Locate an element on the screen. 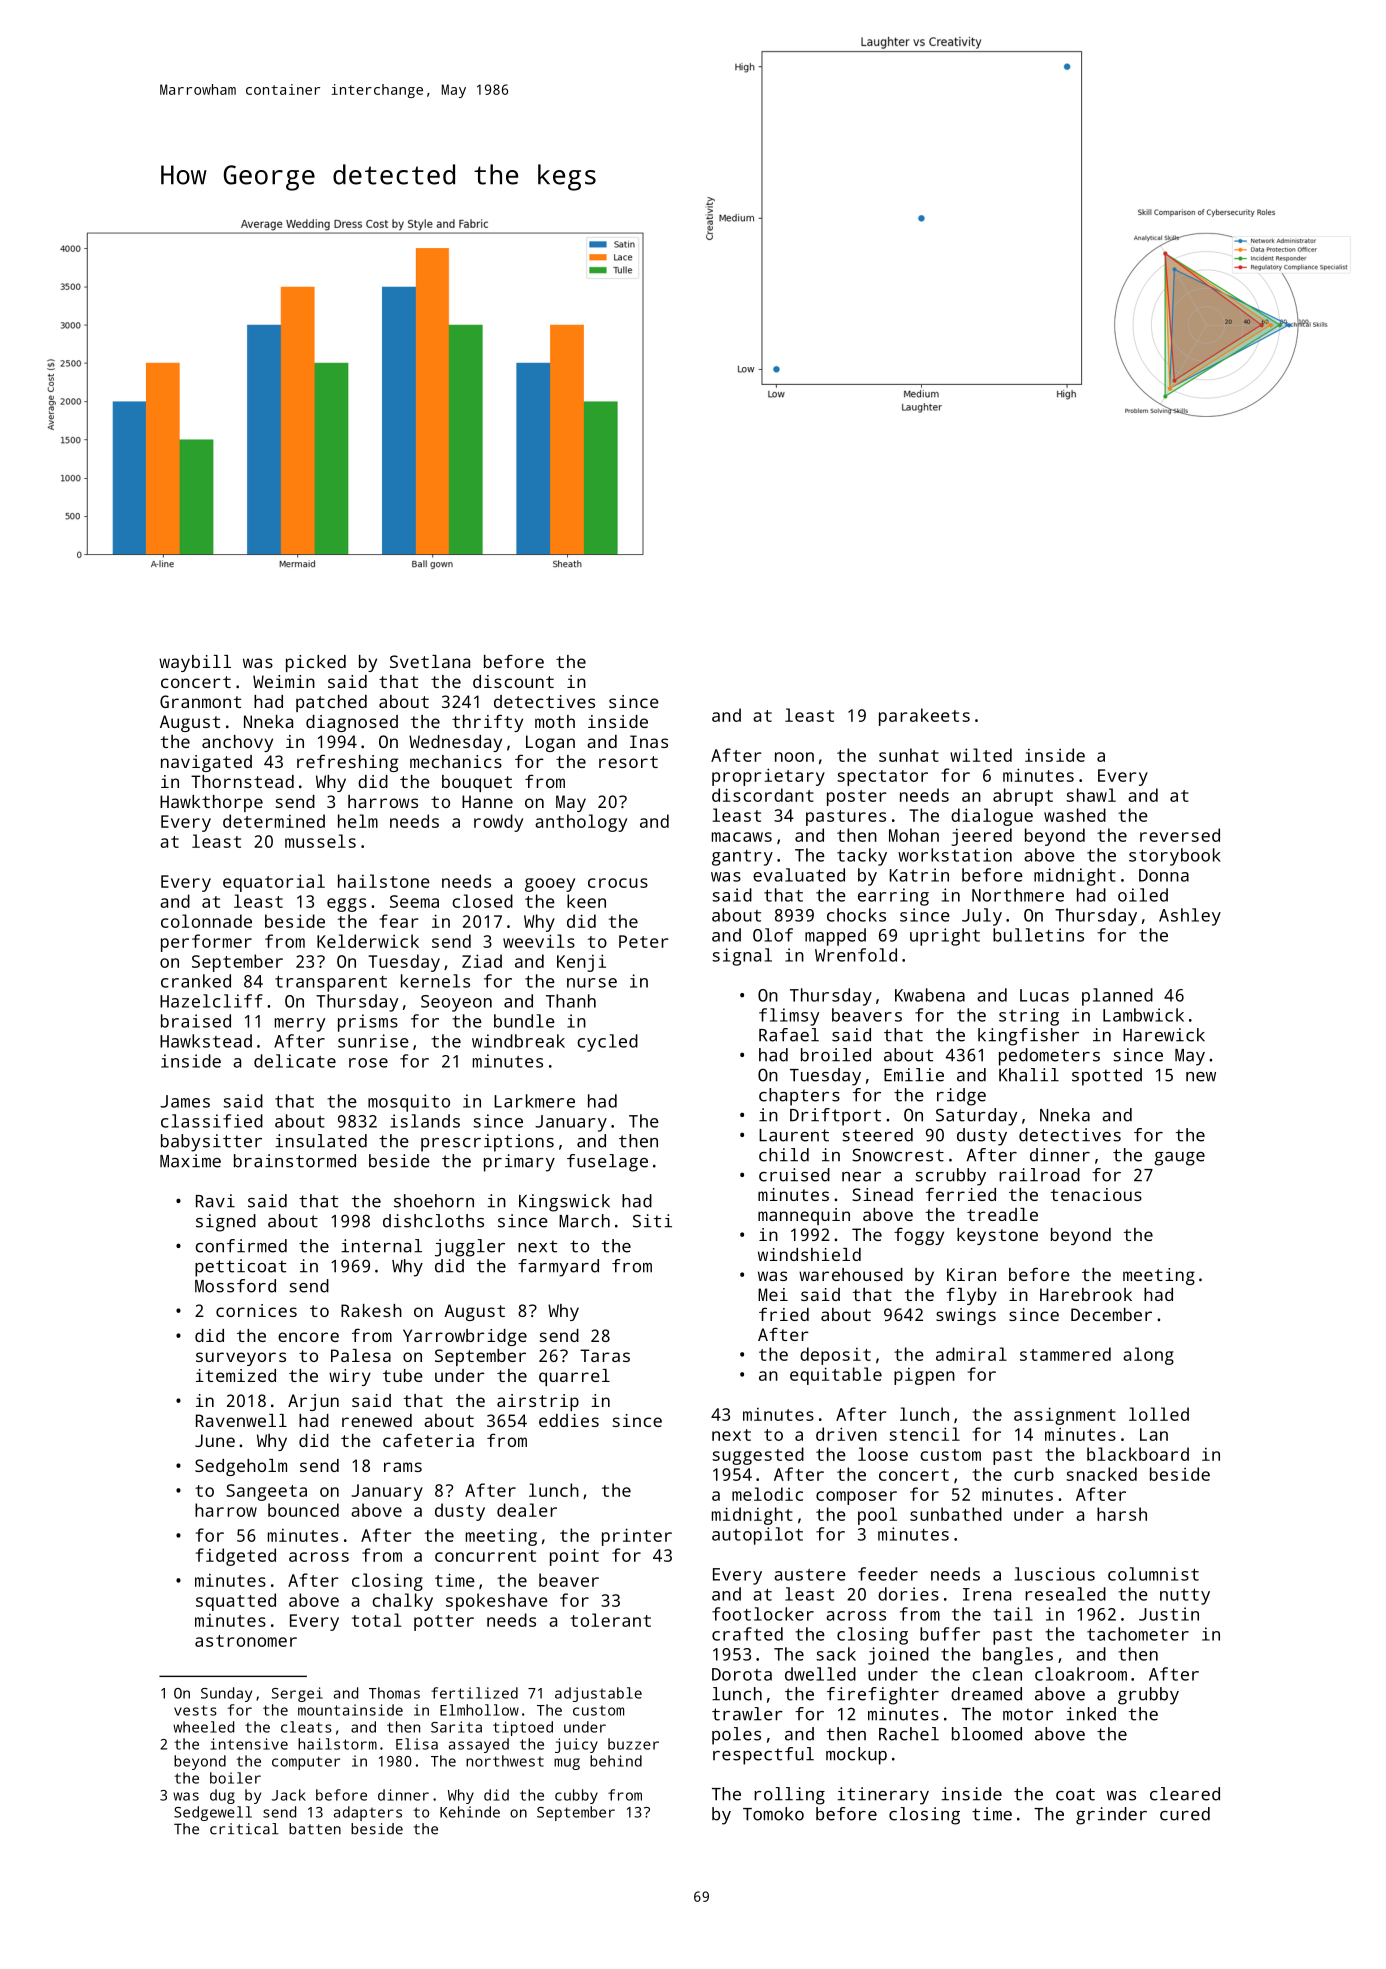 Image resolution: width=1386 pixels, height=1969 pixels. anthology is located at coordinates (581, 823).
